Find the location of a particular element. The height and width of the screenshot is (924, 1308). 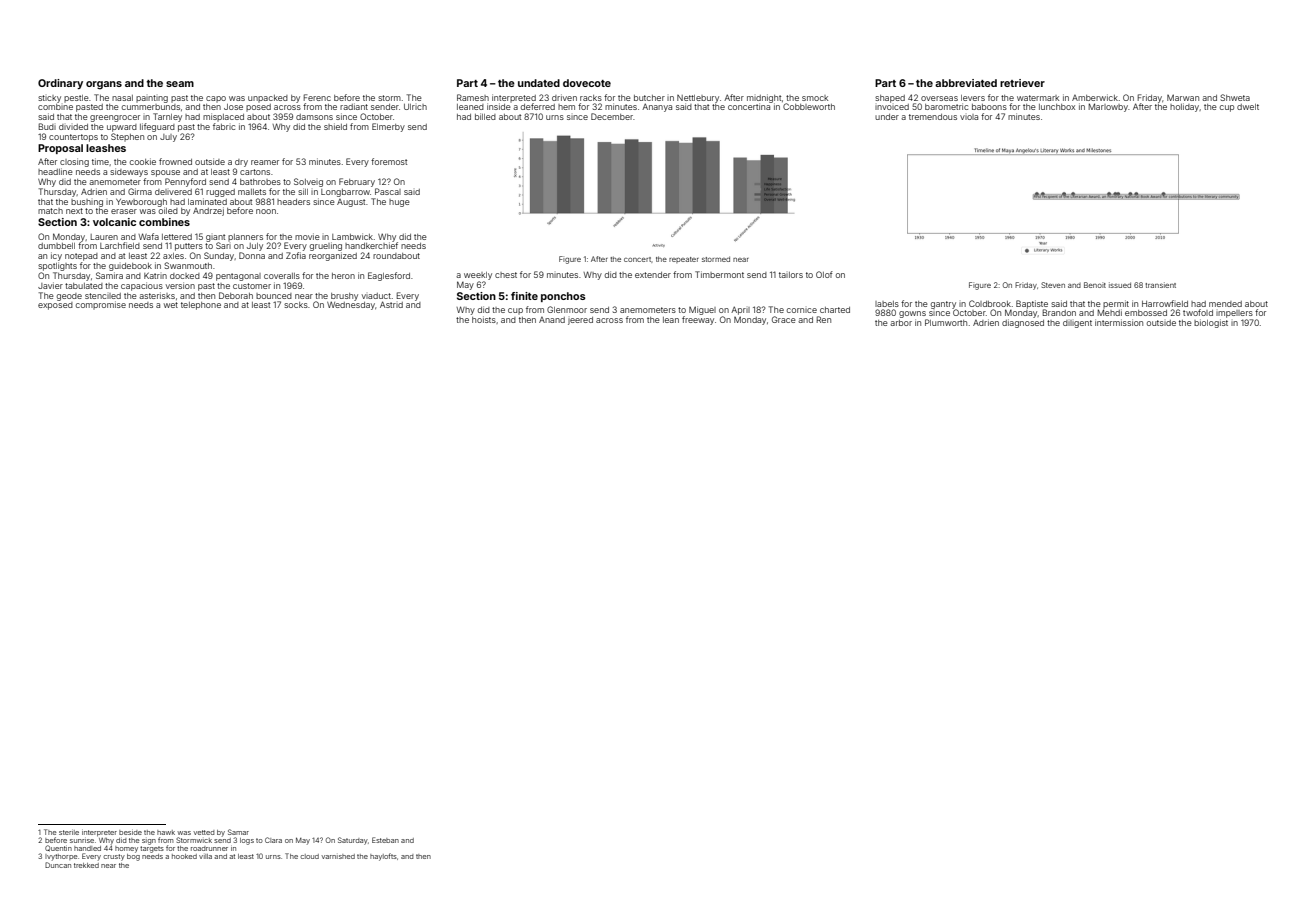

trekked is located at coordinates (86, 865).
